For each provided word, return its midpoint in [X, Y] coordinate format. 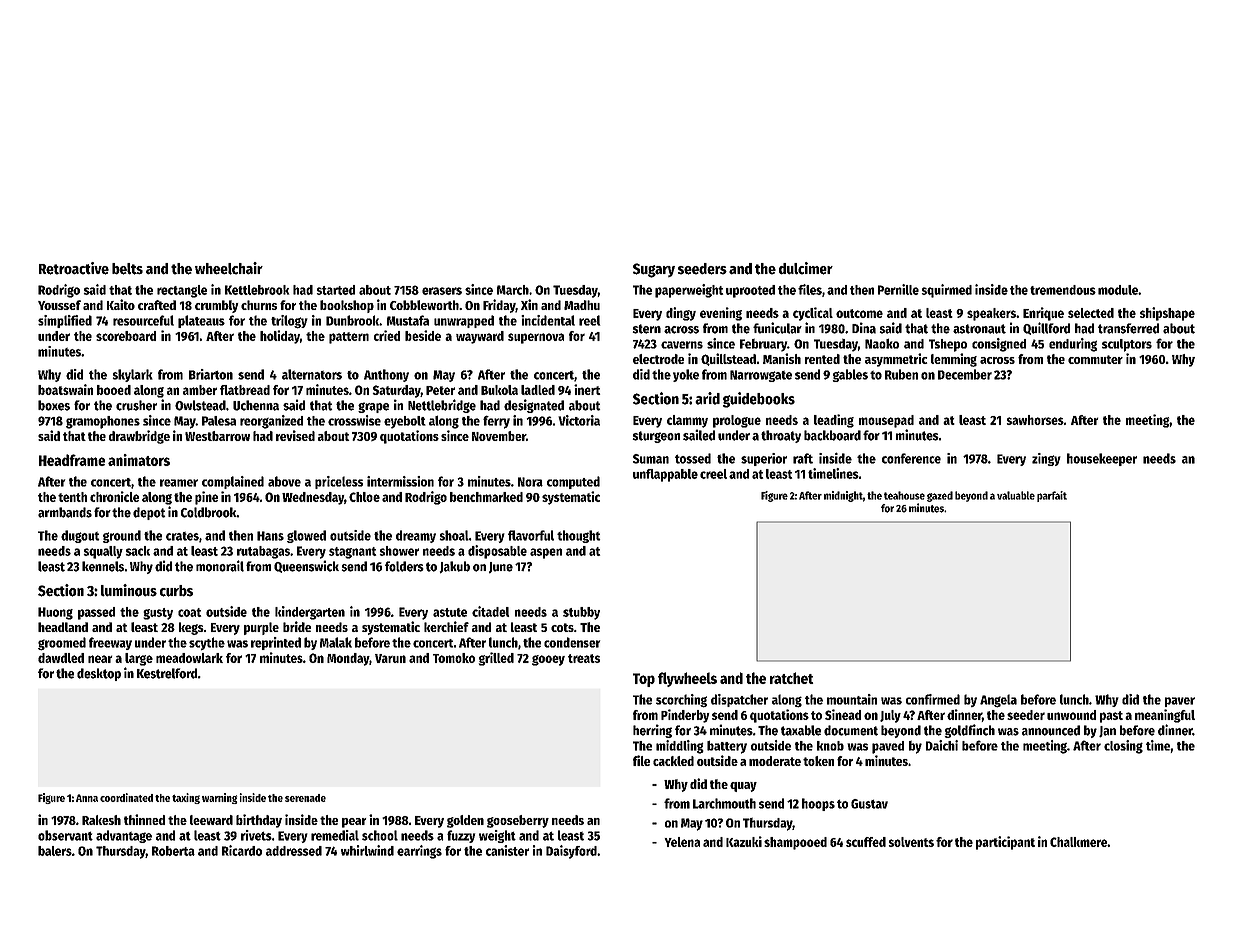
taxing [186, 798]
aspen [546, 553]
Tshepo [948, 345]
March [513, 290]
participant [1005, 843]
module [1118, 290]
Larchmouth [724, 803]
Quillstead [728, 359]
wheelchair [229, 268]
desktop [99, 674]
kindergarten [310, 613]
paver [1180, 702]
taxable [801, 730]
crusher [136, 405]
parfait [1052, 496]
